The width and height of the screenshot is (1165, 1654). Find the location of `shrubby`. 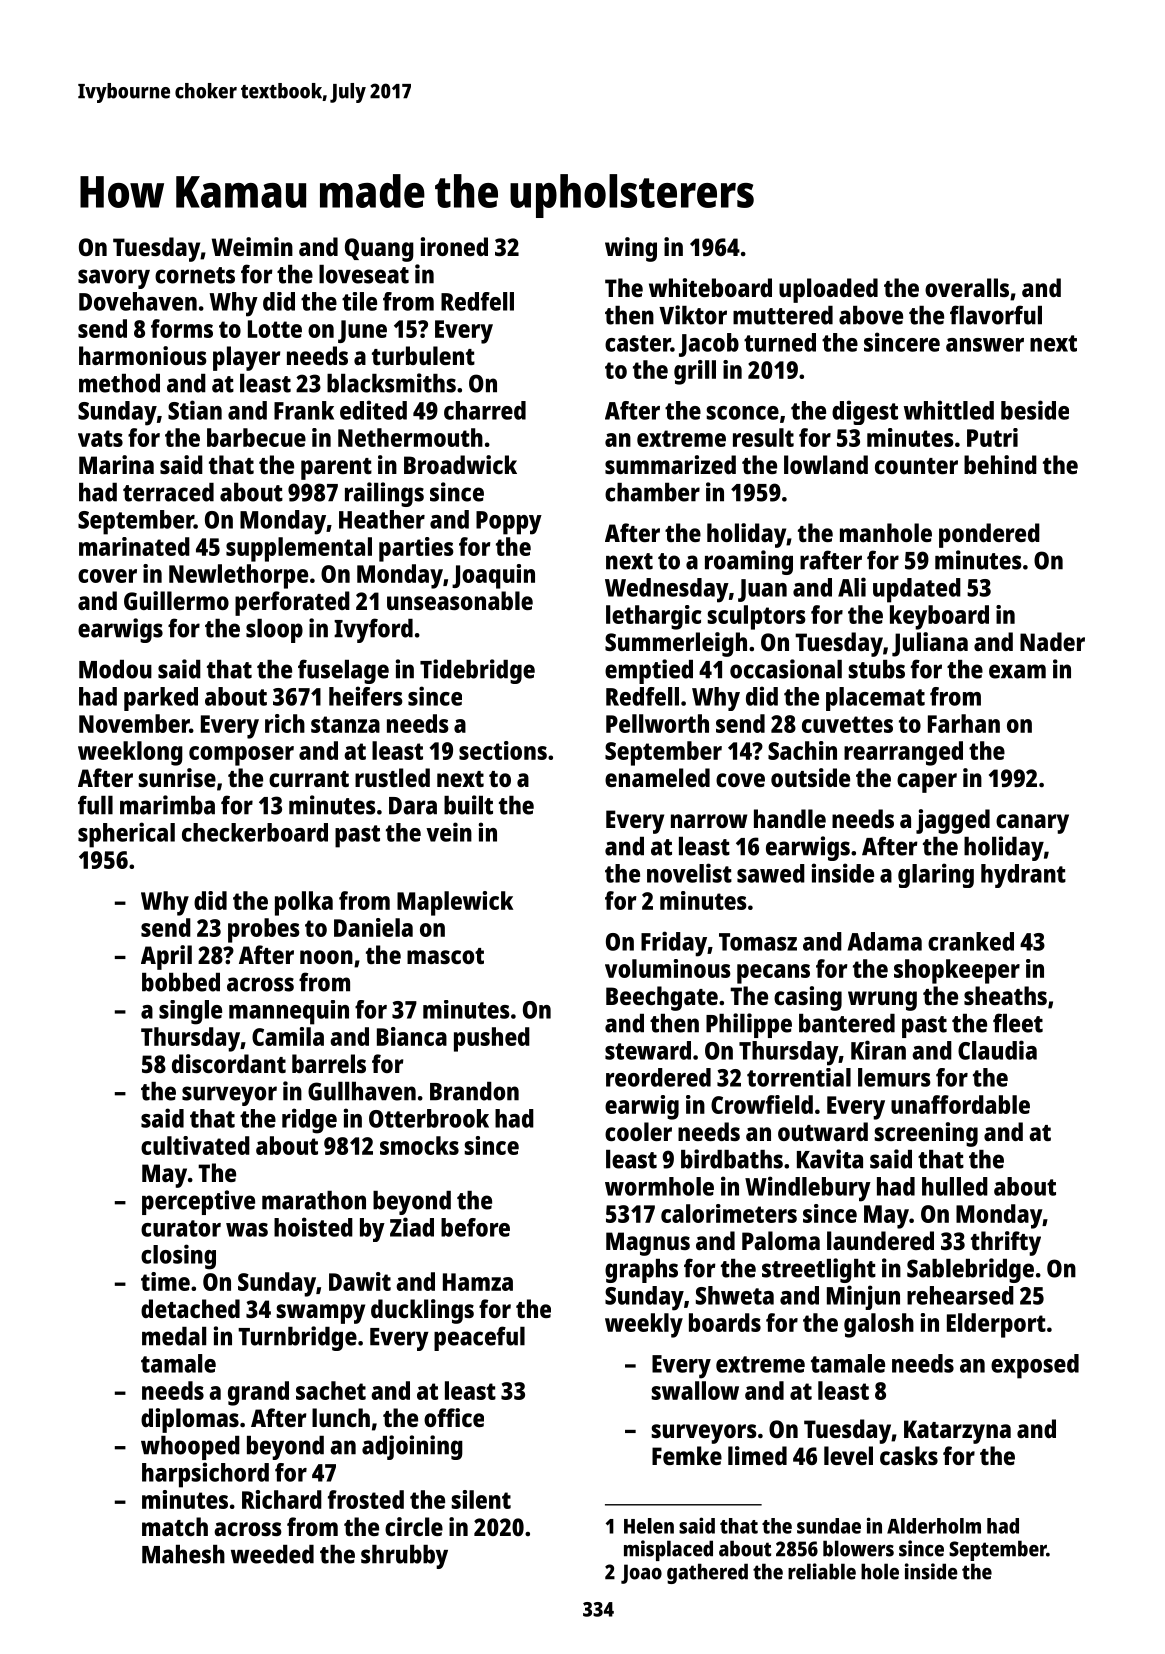

shrubby is located at coordinates (404, 1557).
